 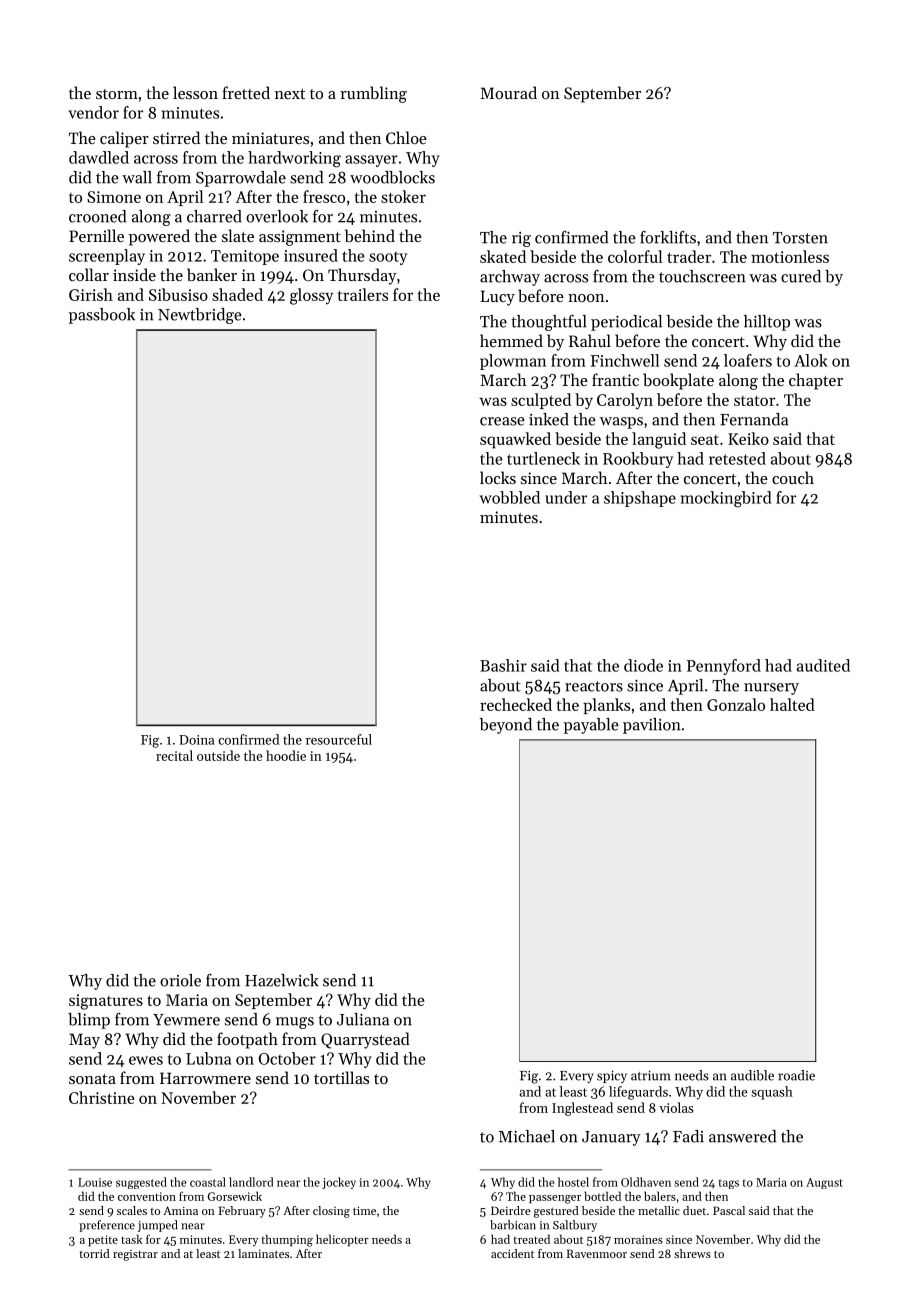 What do you see at coordinates (94, 1253) in the image?
I see `torrid` at bounding box center [94, 1253].
